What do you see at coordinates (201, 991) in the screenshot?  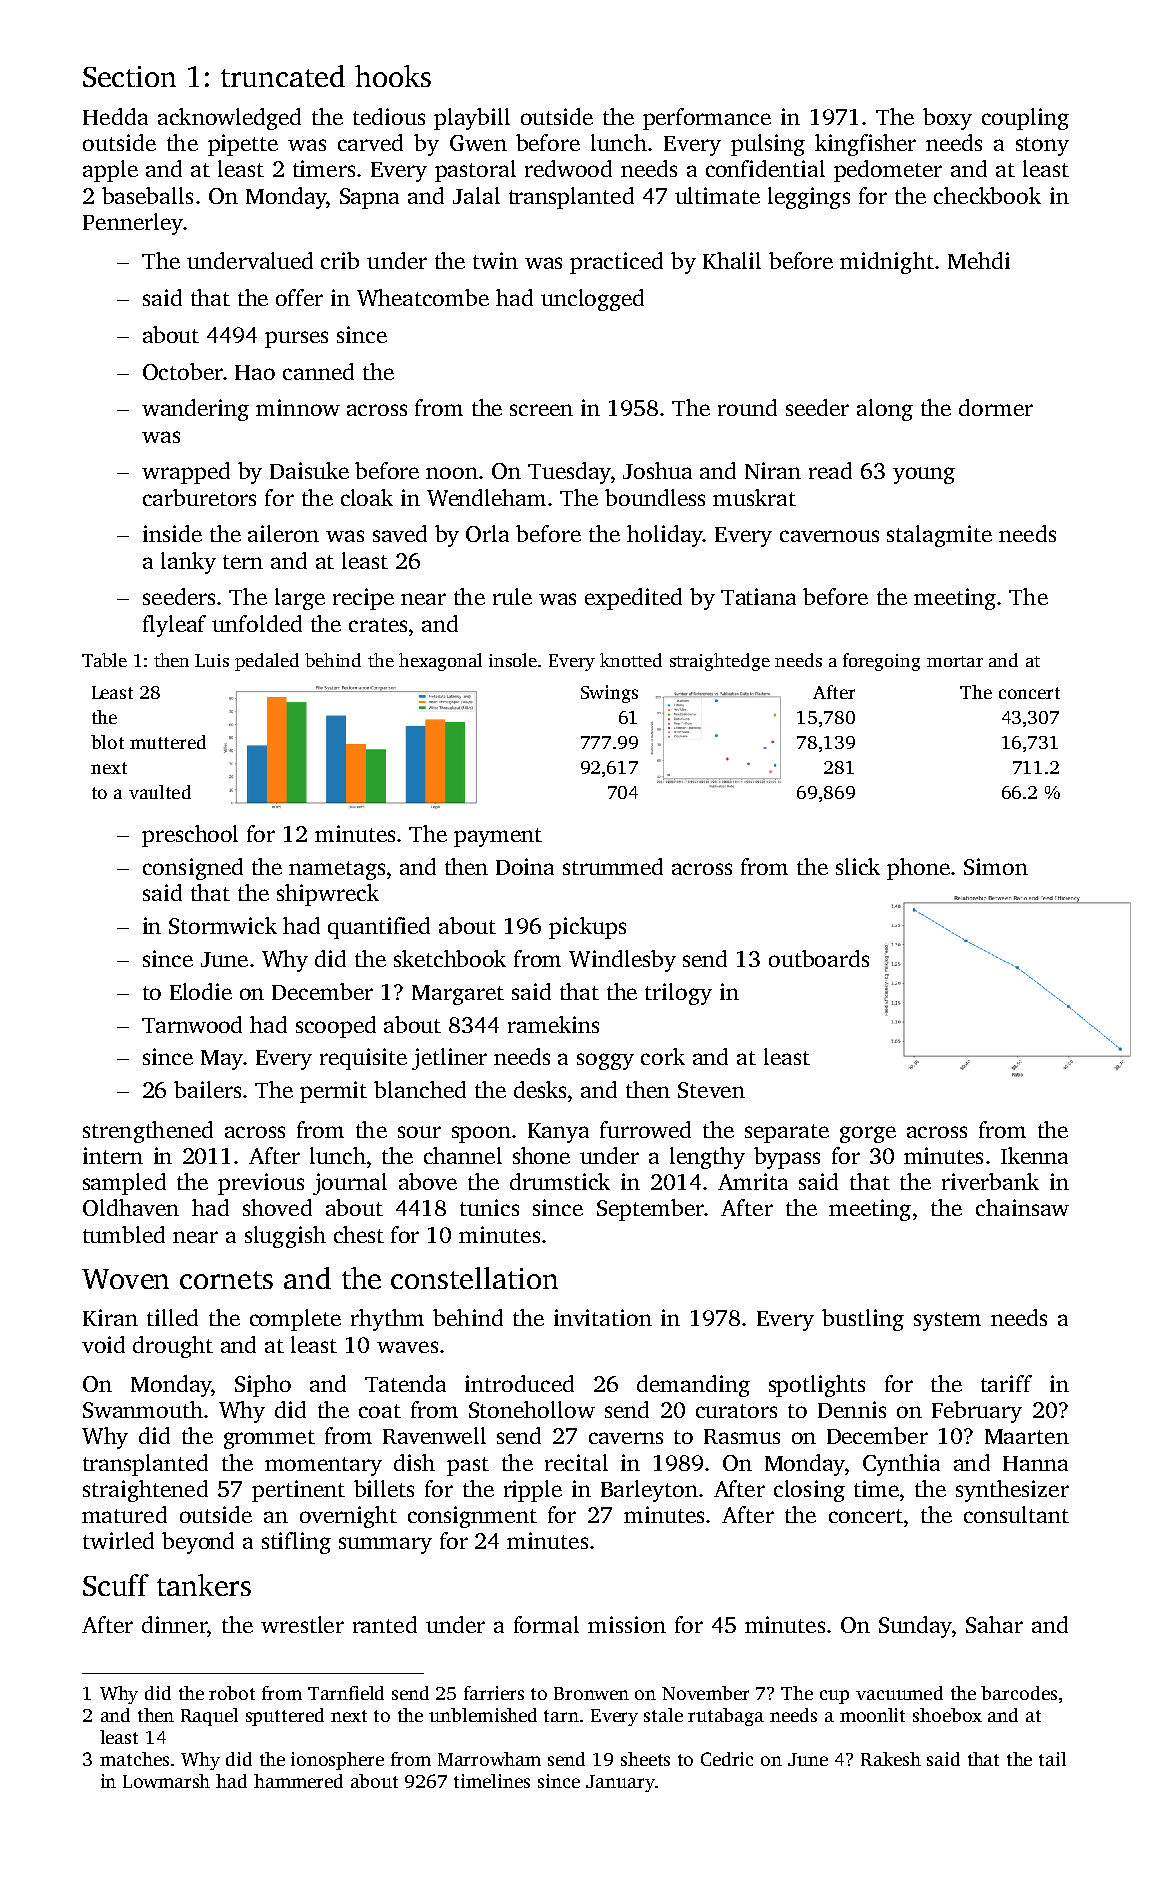 I see `Elodie` at bounding box center [201, 991].
